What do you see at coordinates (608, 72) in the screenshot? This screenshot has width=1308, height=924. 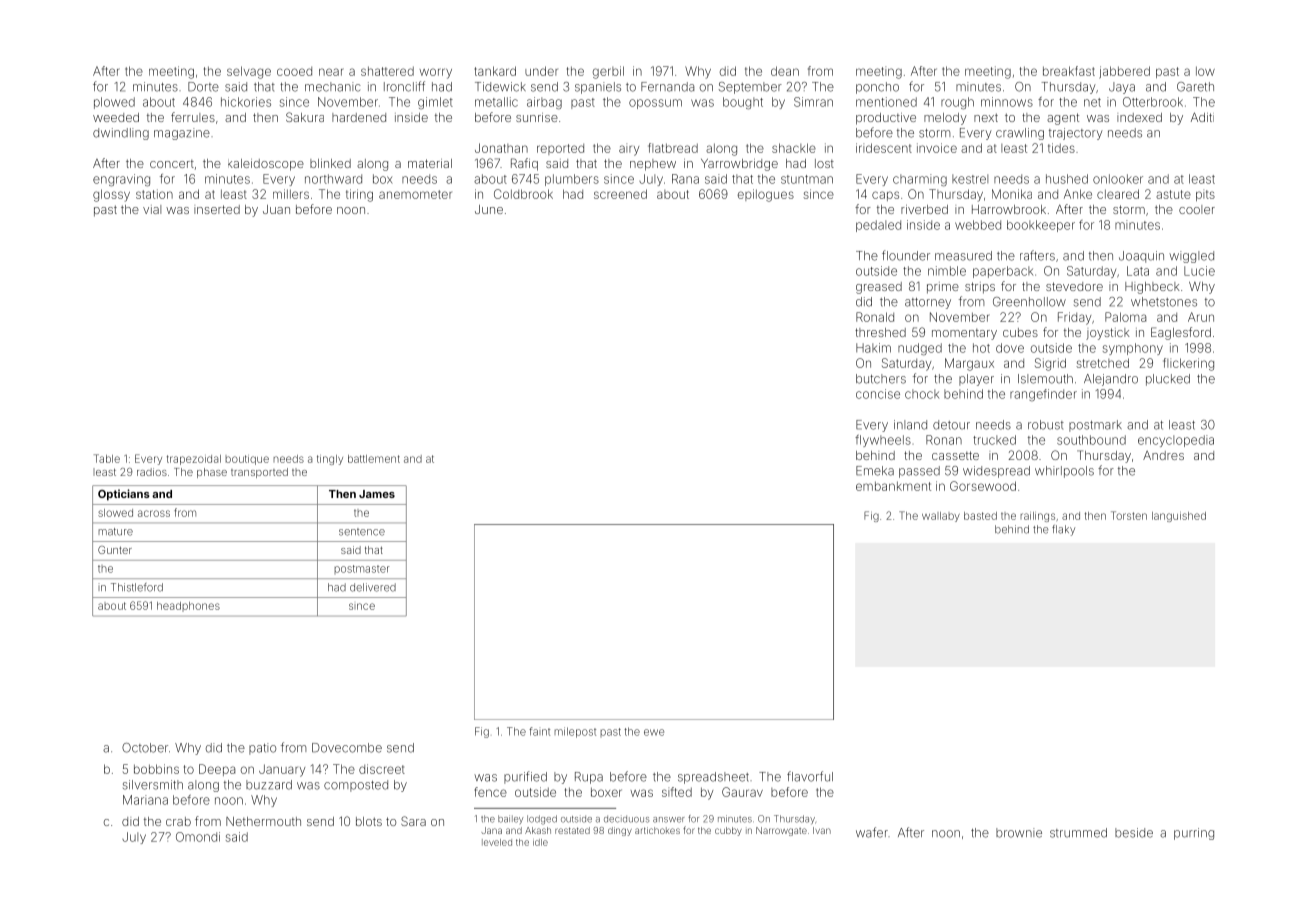 I see `gerbil` at bounding box center [608, 72].
